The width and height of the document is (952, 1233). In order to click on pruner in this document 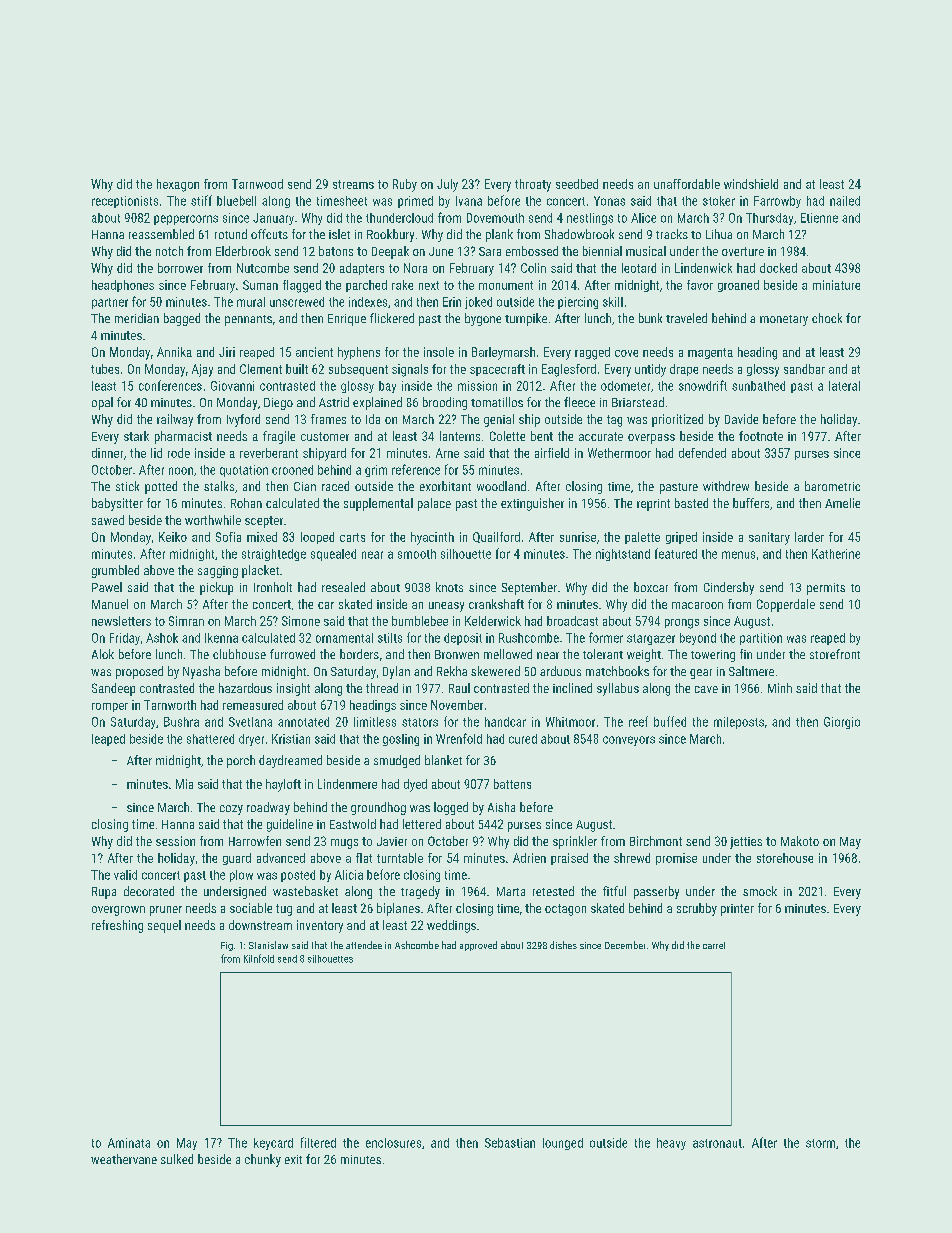, I will do `click(166, 911)`.
